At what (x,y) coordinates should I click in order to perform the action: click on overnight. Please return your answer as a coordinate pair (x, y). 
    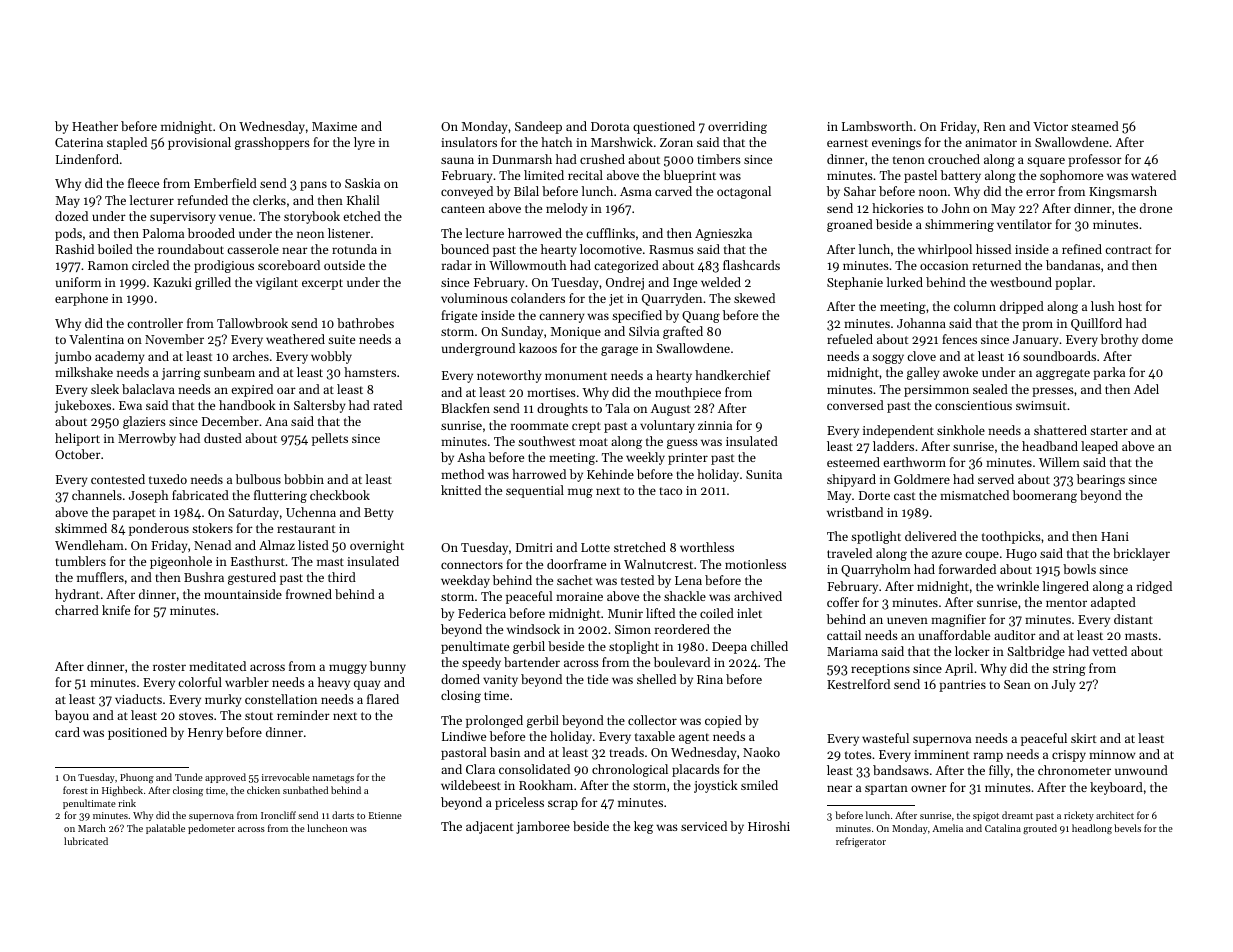
    Looking at the image, I should click on (377, 546).
